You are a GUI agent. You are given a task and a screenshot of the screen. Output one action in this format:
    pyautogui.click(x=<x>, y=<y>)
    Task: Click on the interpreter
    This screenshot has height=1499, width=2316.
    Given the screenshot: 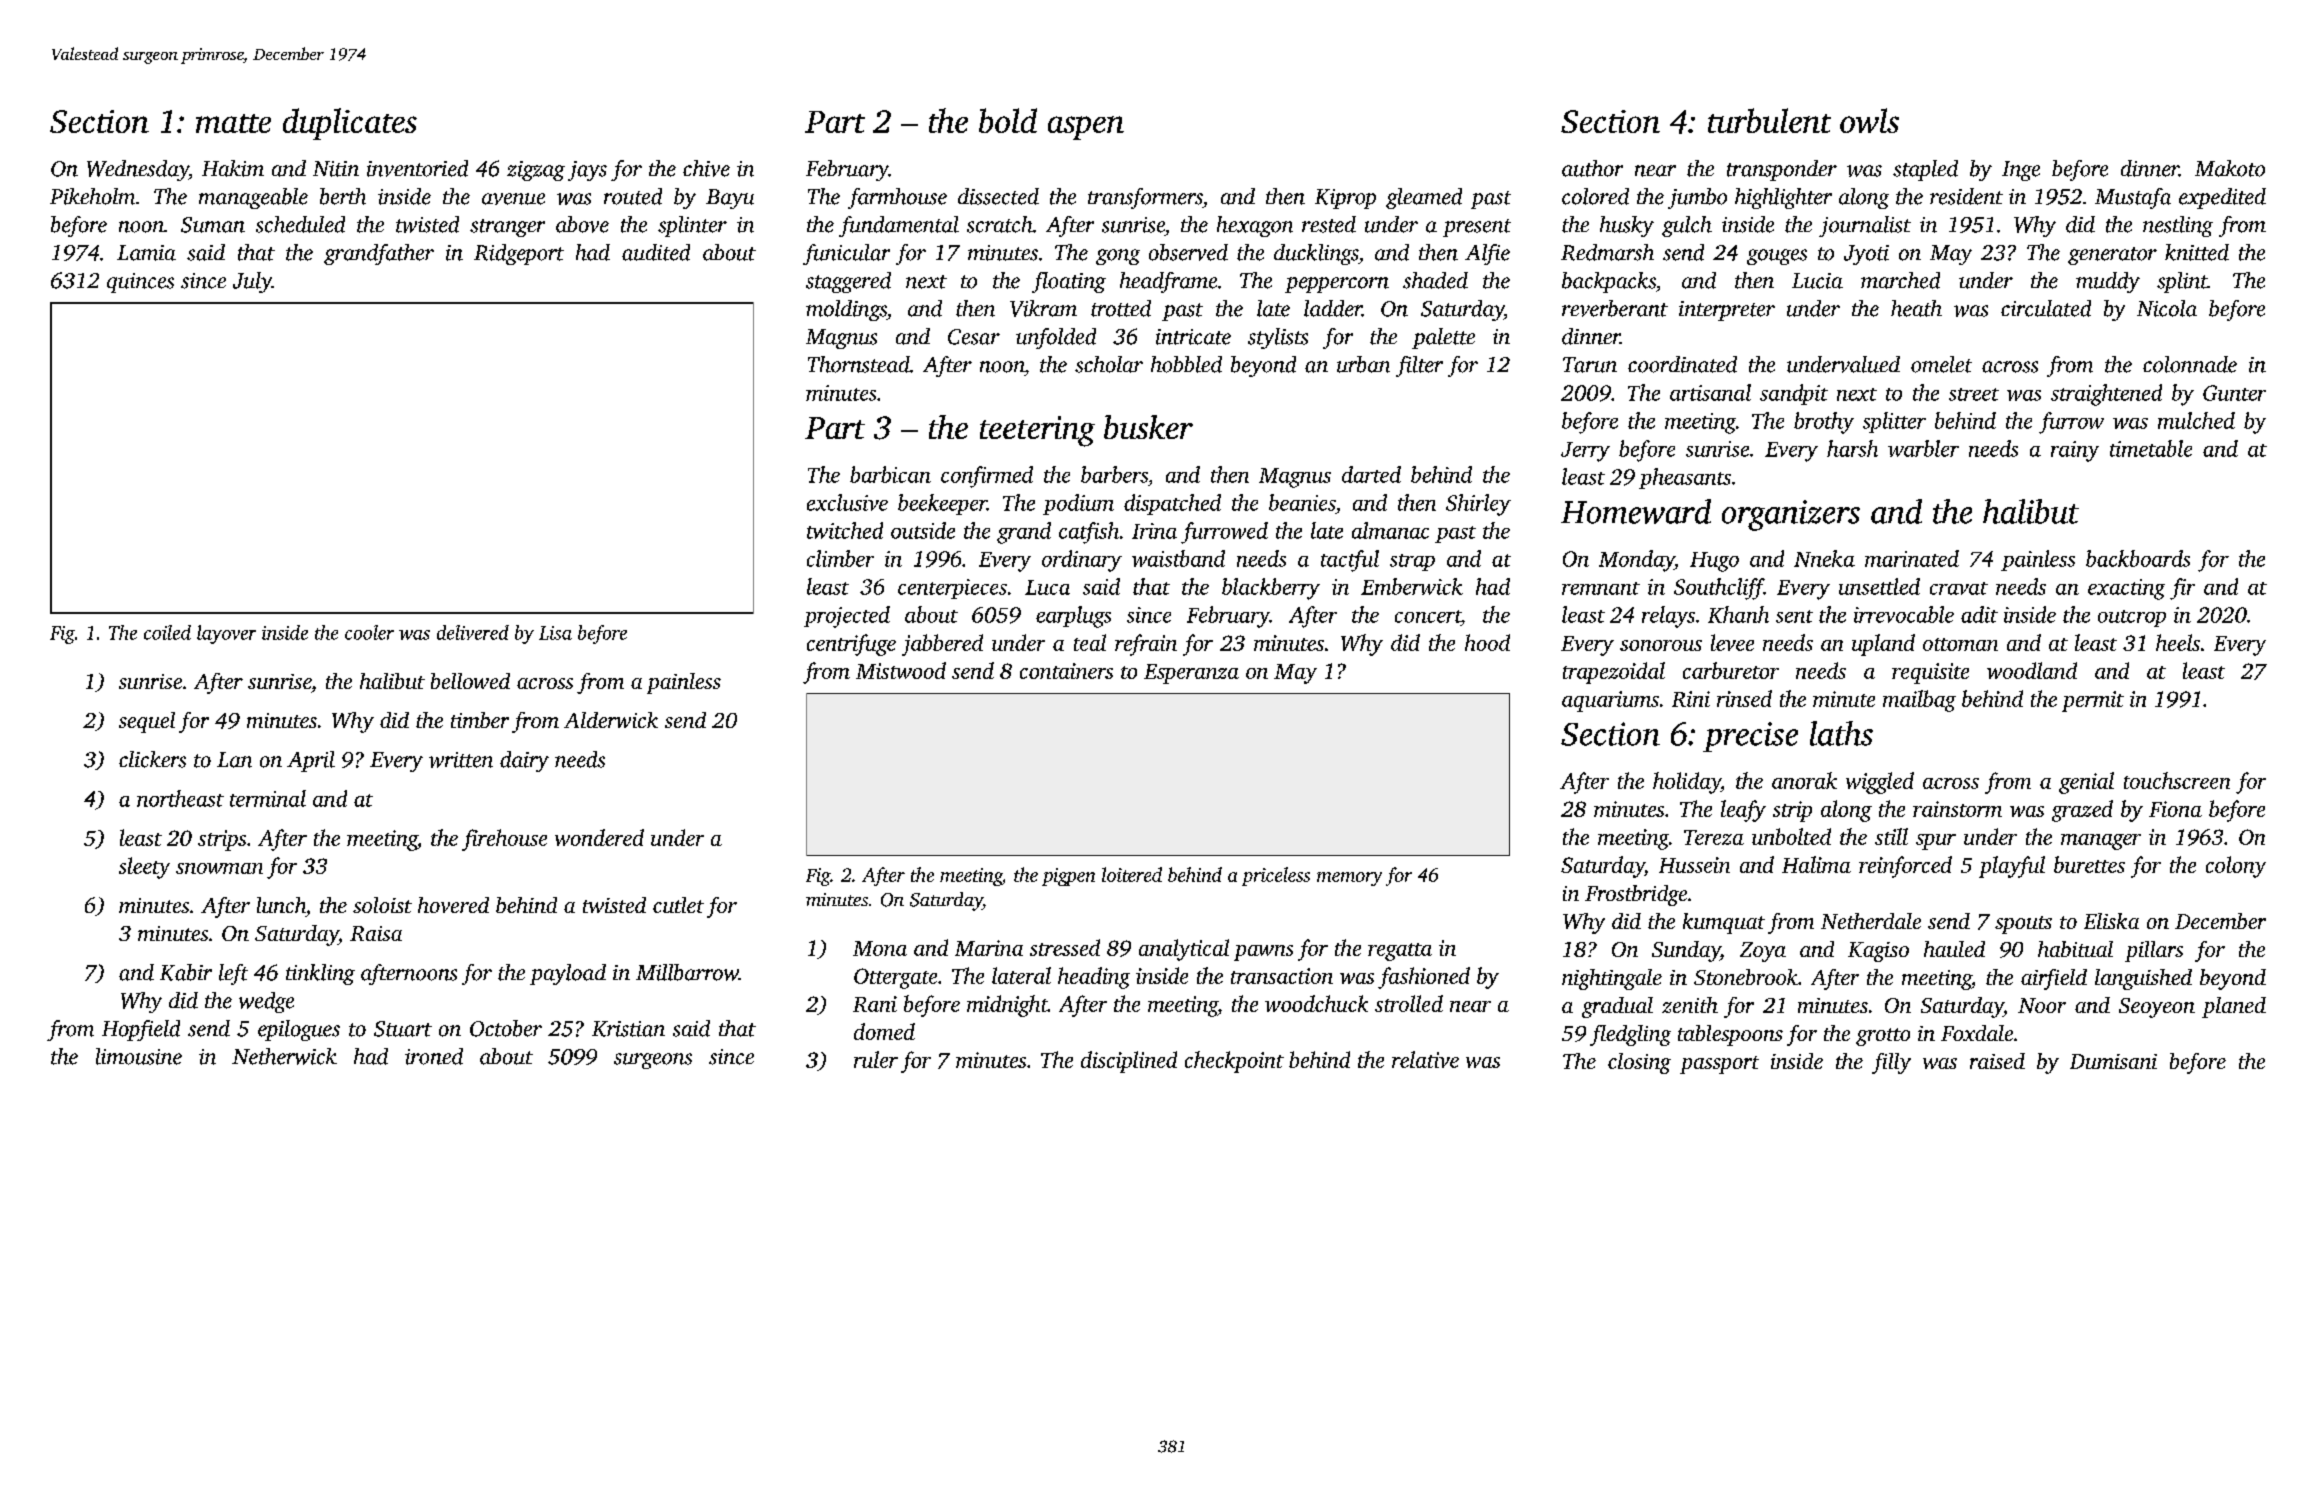 What is the action you would take?
    pyautogui.click(x=1727, y=311)
